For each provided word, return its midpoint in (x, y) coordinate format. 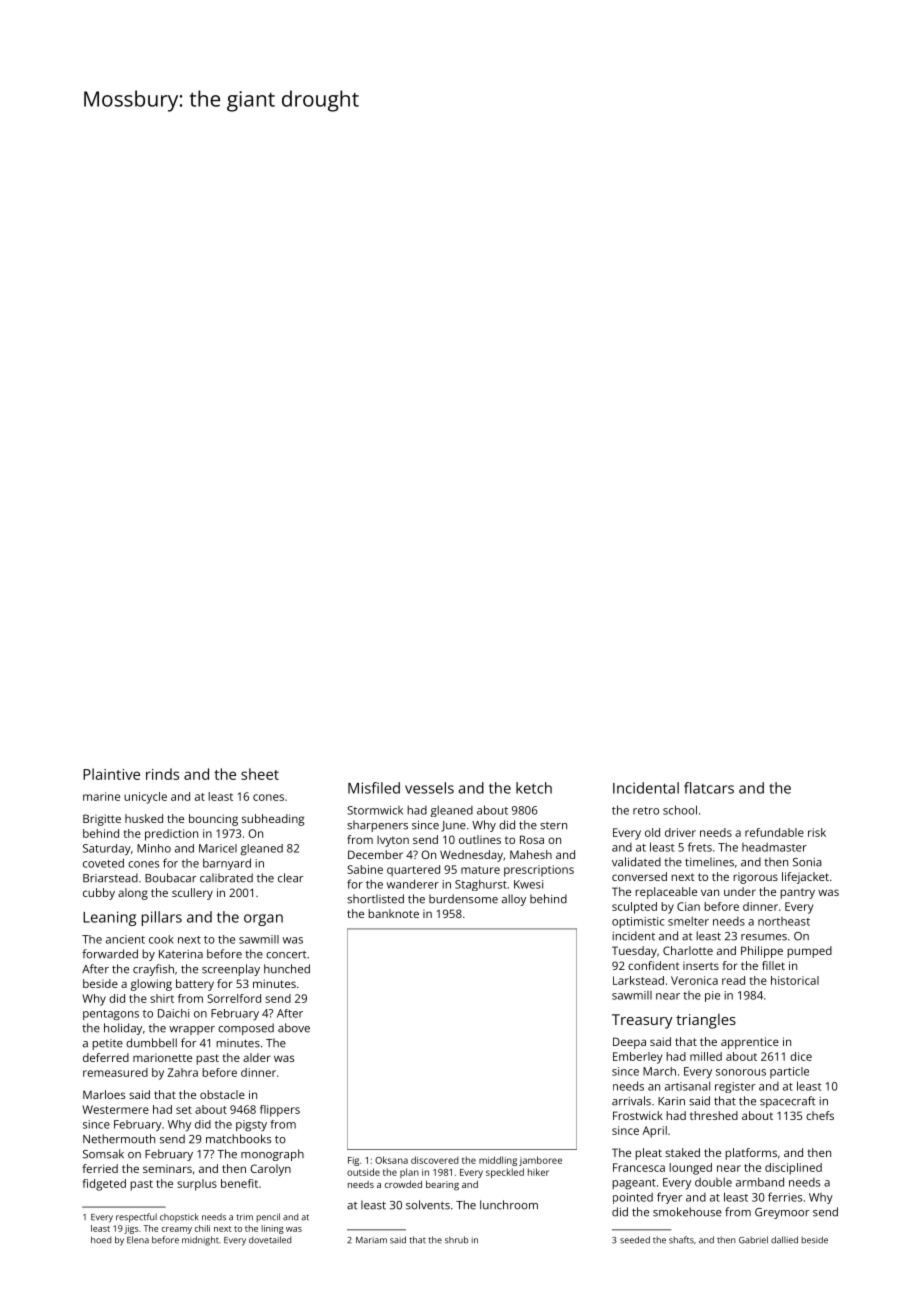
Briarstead (110, 878)
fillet (773, 965)
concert (286, 955)
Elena (138, 1240)
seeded (635, 1240)
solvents (428, 1205)
